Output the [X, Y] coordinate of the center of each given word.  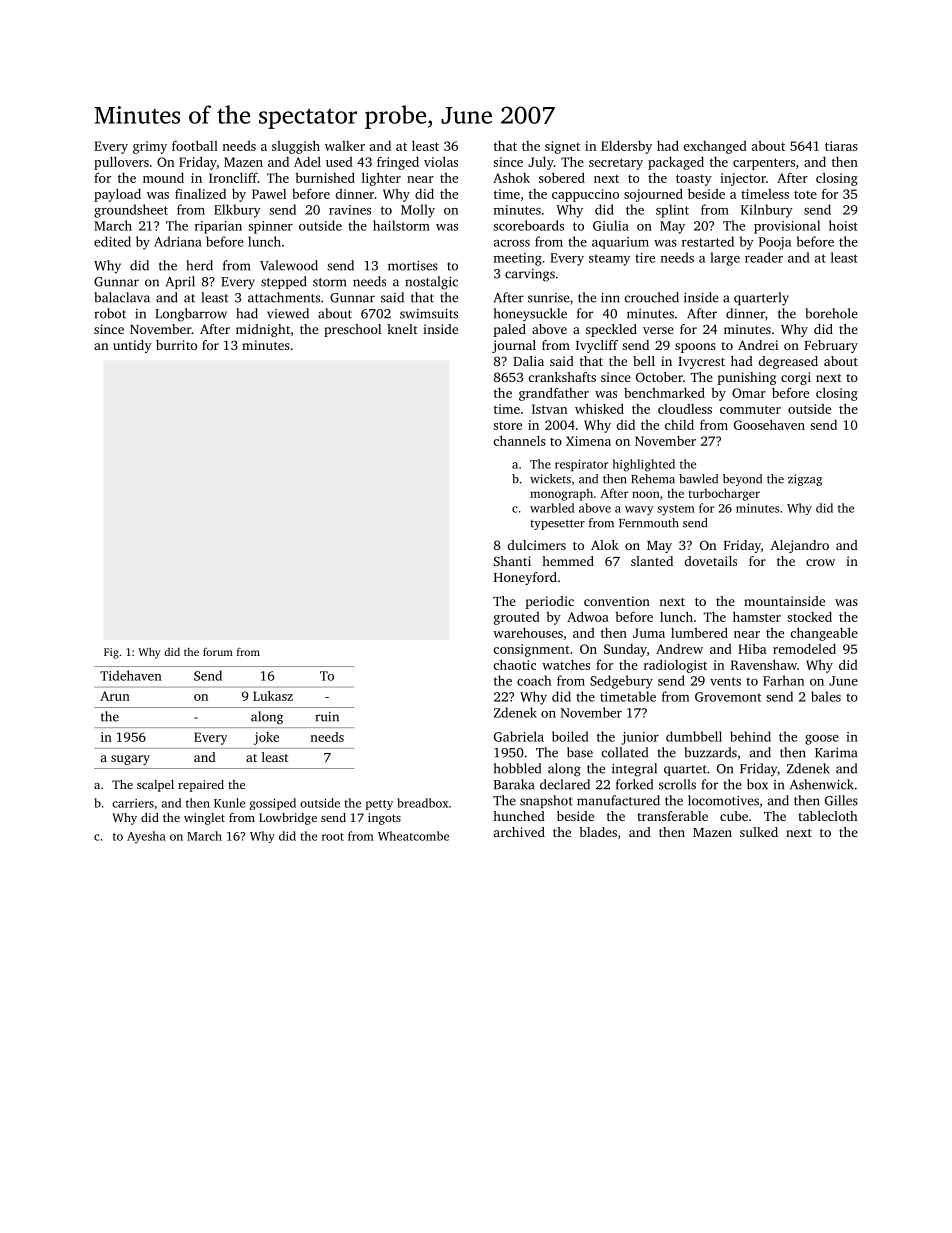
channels [519, 440]
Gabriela [519, 736]
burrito [176, 345]
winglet [204, 819]
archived [519, 832]
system [676, 510]
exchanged [715, 147]
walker [345, 146]
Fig [111, 653]
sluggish [296, 147]
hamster [757, 616]
